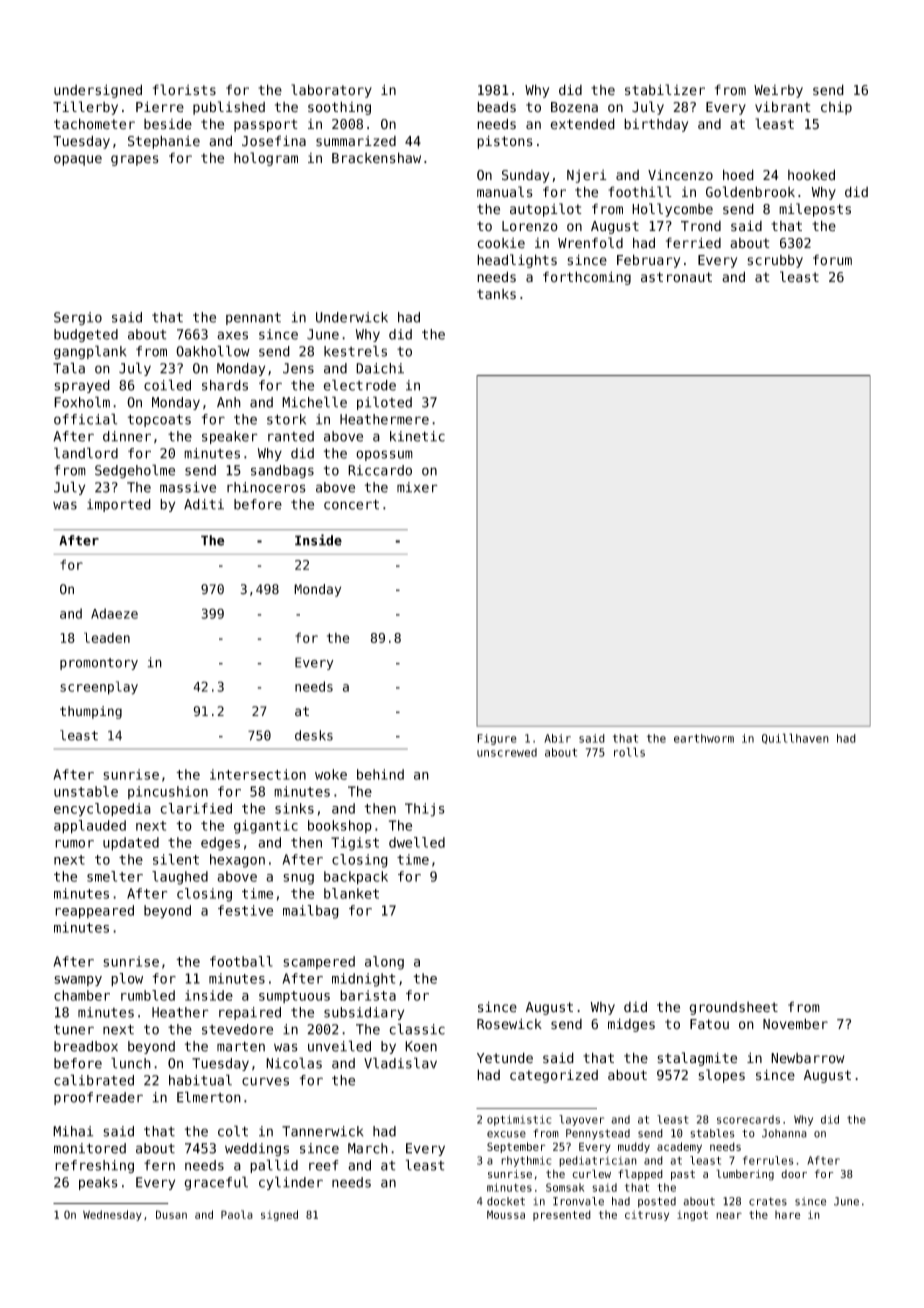  What do you see at coordinates (509, 1024) in the screenshot?
I see `Rosewick` at bounding box center [509, 1024].
